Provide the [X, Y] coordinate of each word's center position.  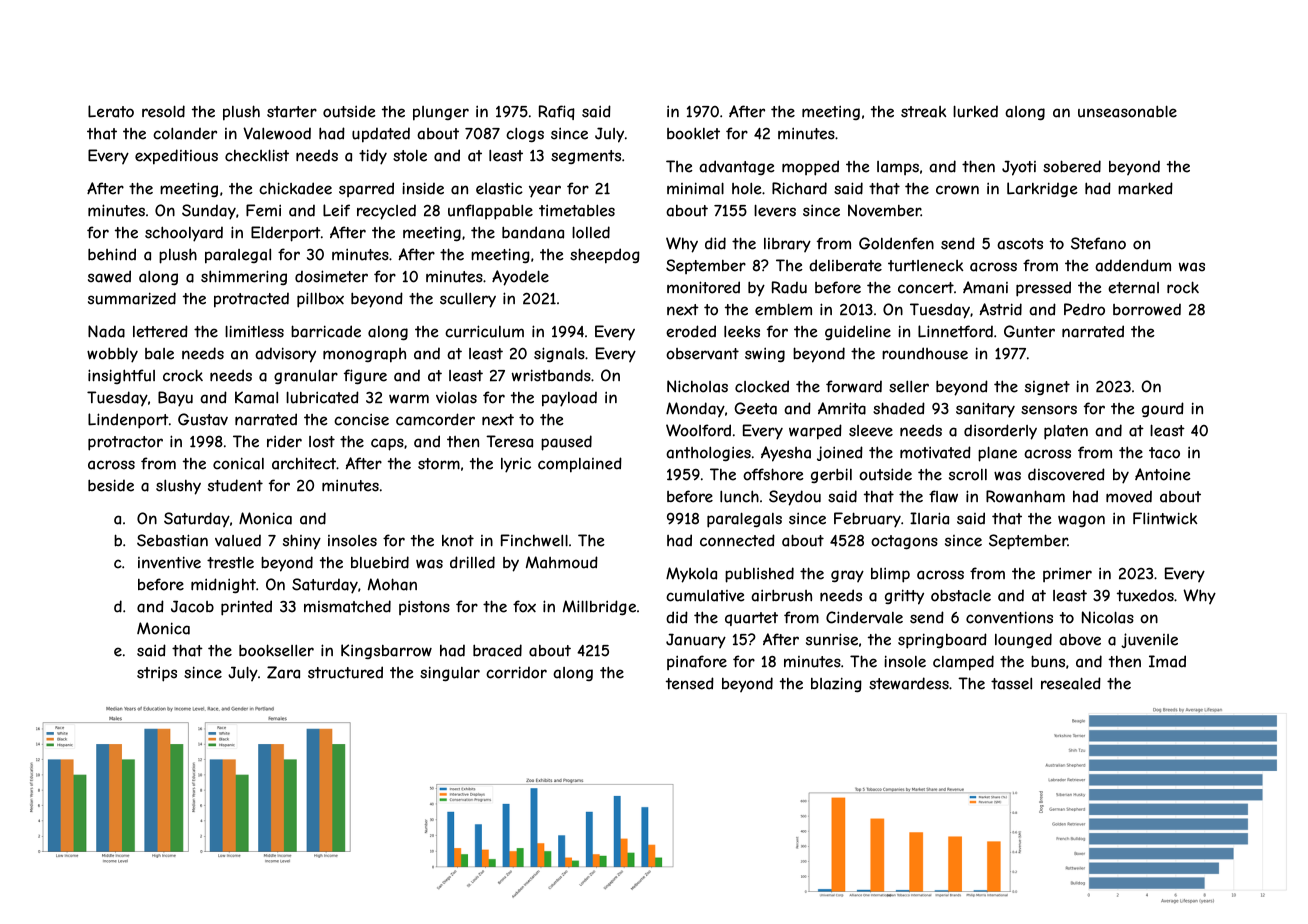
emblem [783, 309]
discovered [1066, 474]
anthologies [708, 454]
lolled [591, 232]
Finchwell [534, 540]
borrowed [1147, 309]
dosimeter [331, 276]
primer [1067, 574]
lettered [160, 331]
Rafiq [557, 112]
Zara [283, 672]
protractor [125, 443]
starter [292, 112]
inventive [169, 562]
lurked [975, 111]
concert [926, 288]
